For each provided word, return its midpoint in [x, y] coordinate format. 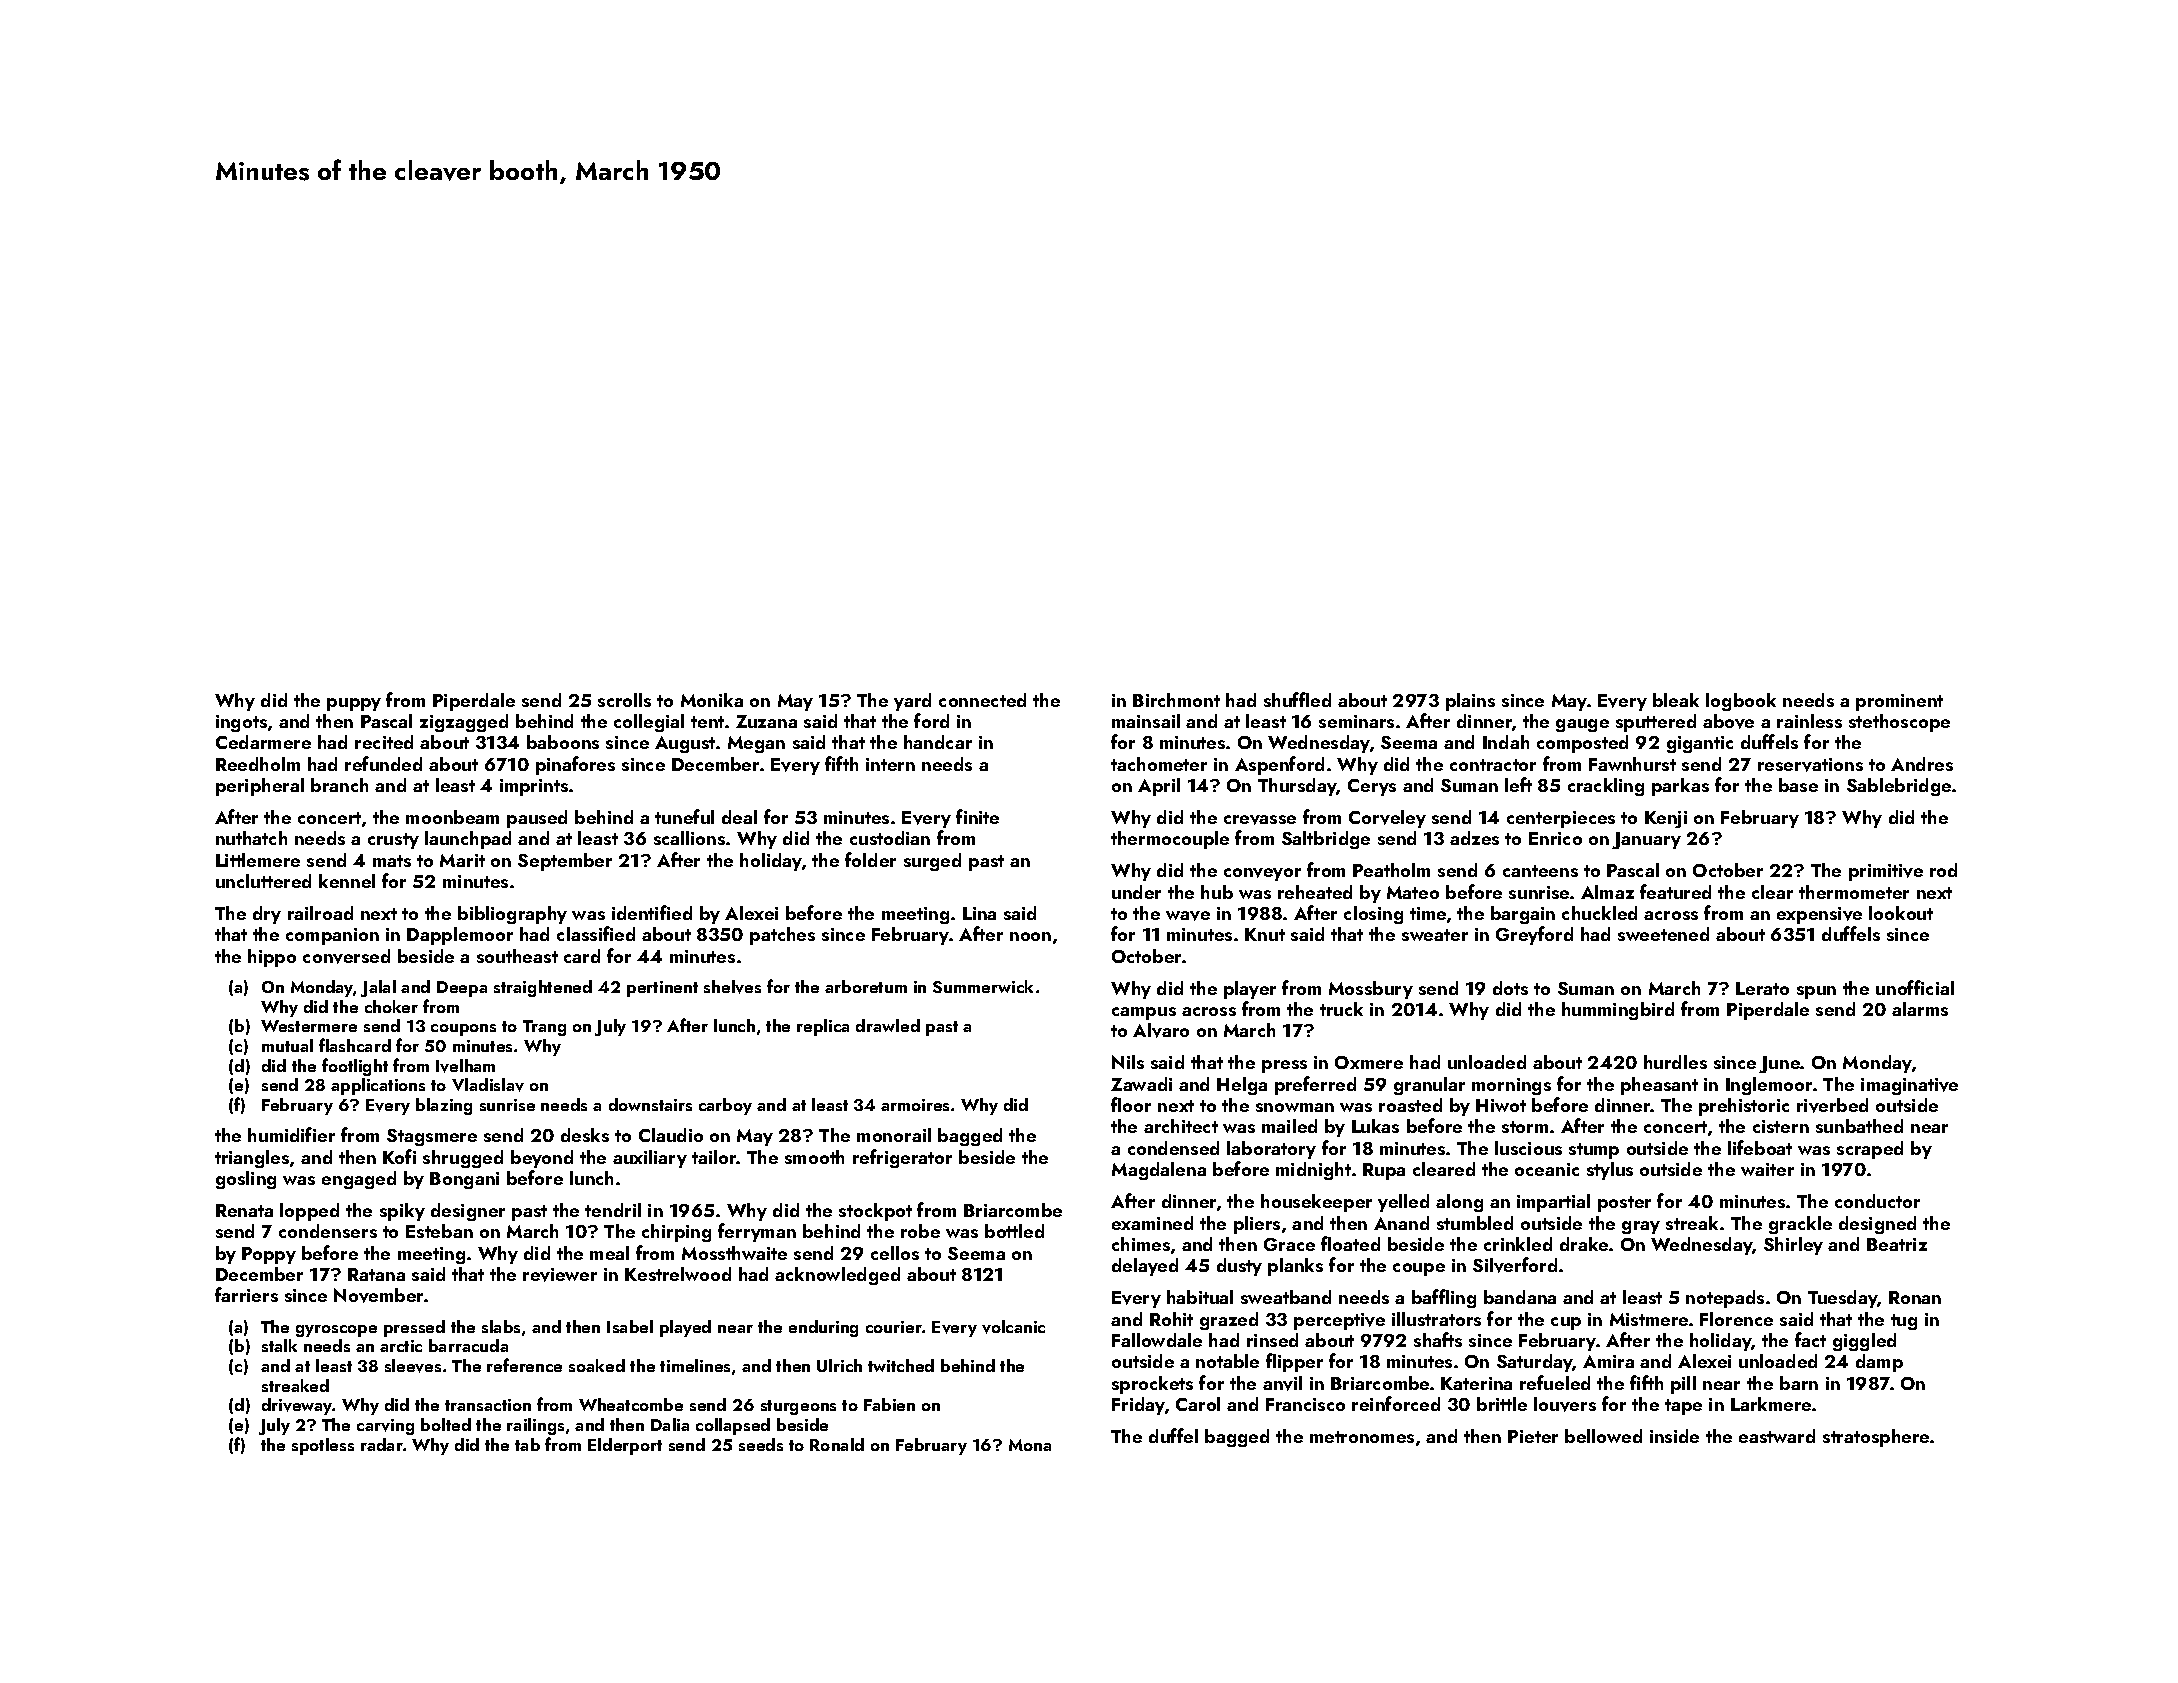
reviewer [560, 1275]
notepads [1725, 1299]
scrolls [624, 700]
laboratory [1271, 1150]
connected [982, 700]
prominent [1899, 702]
